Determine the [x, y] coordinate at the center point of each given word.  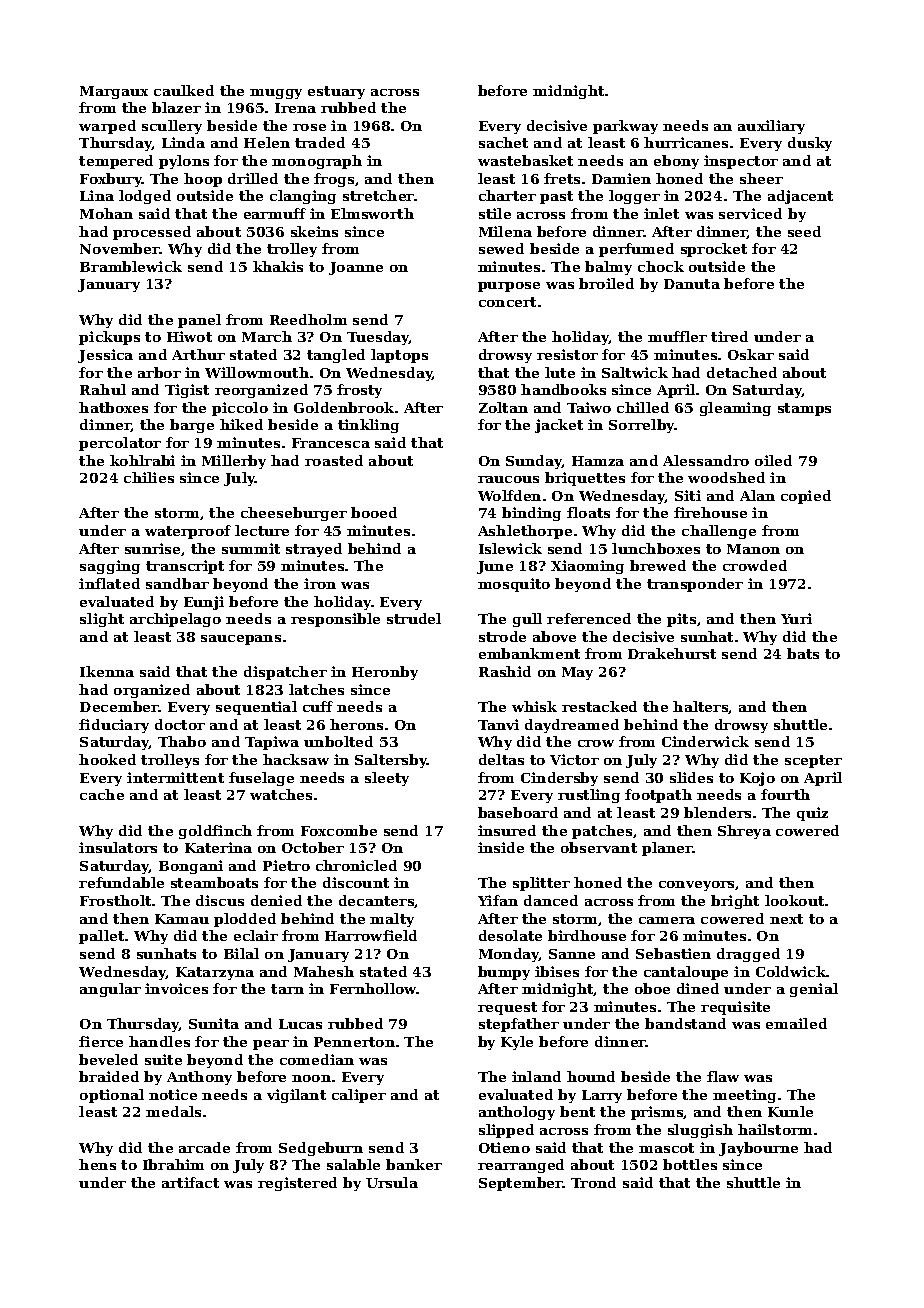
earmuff [275, 213]
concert [507, 302]
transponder [695, 585]
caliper [359, 1096]
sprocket [714, 250]
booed [374, 512]
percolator [120, 444]
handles [159, 1041]
